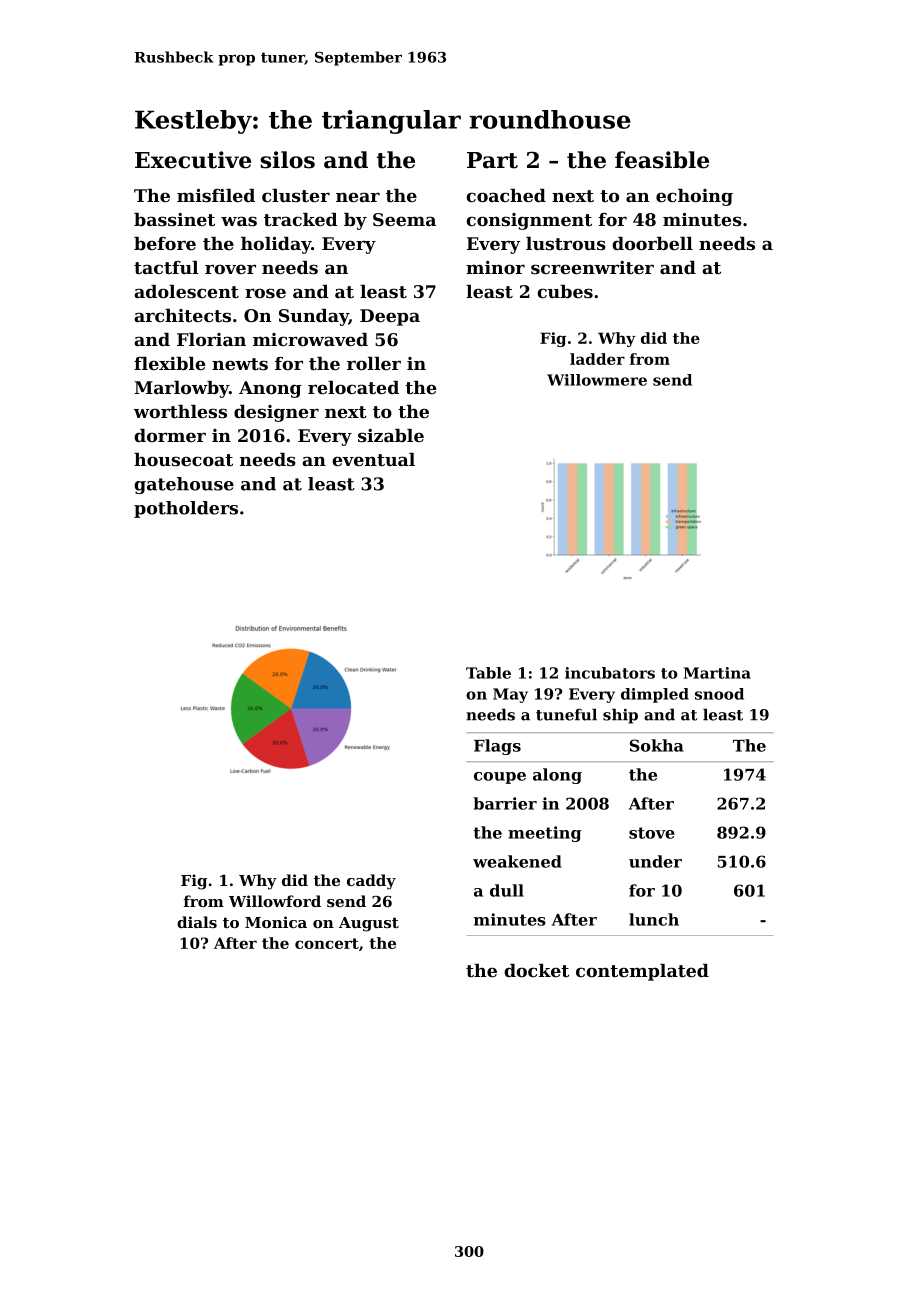 The width and height of the document is (908, 1316). What do you see at coordinates (193, 160) in the document?
I see `Executive` at bounding box center [193, 160].
